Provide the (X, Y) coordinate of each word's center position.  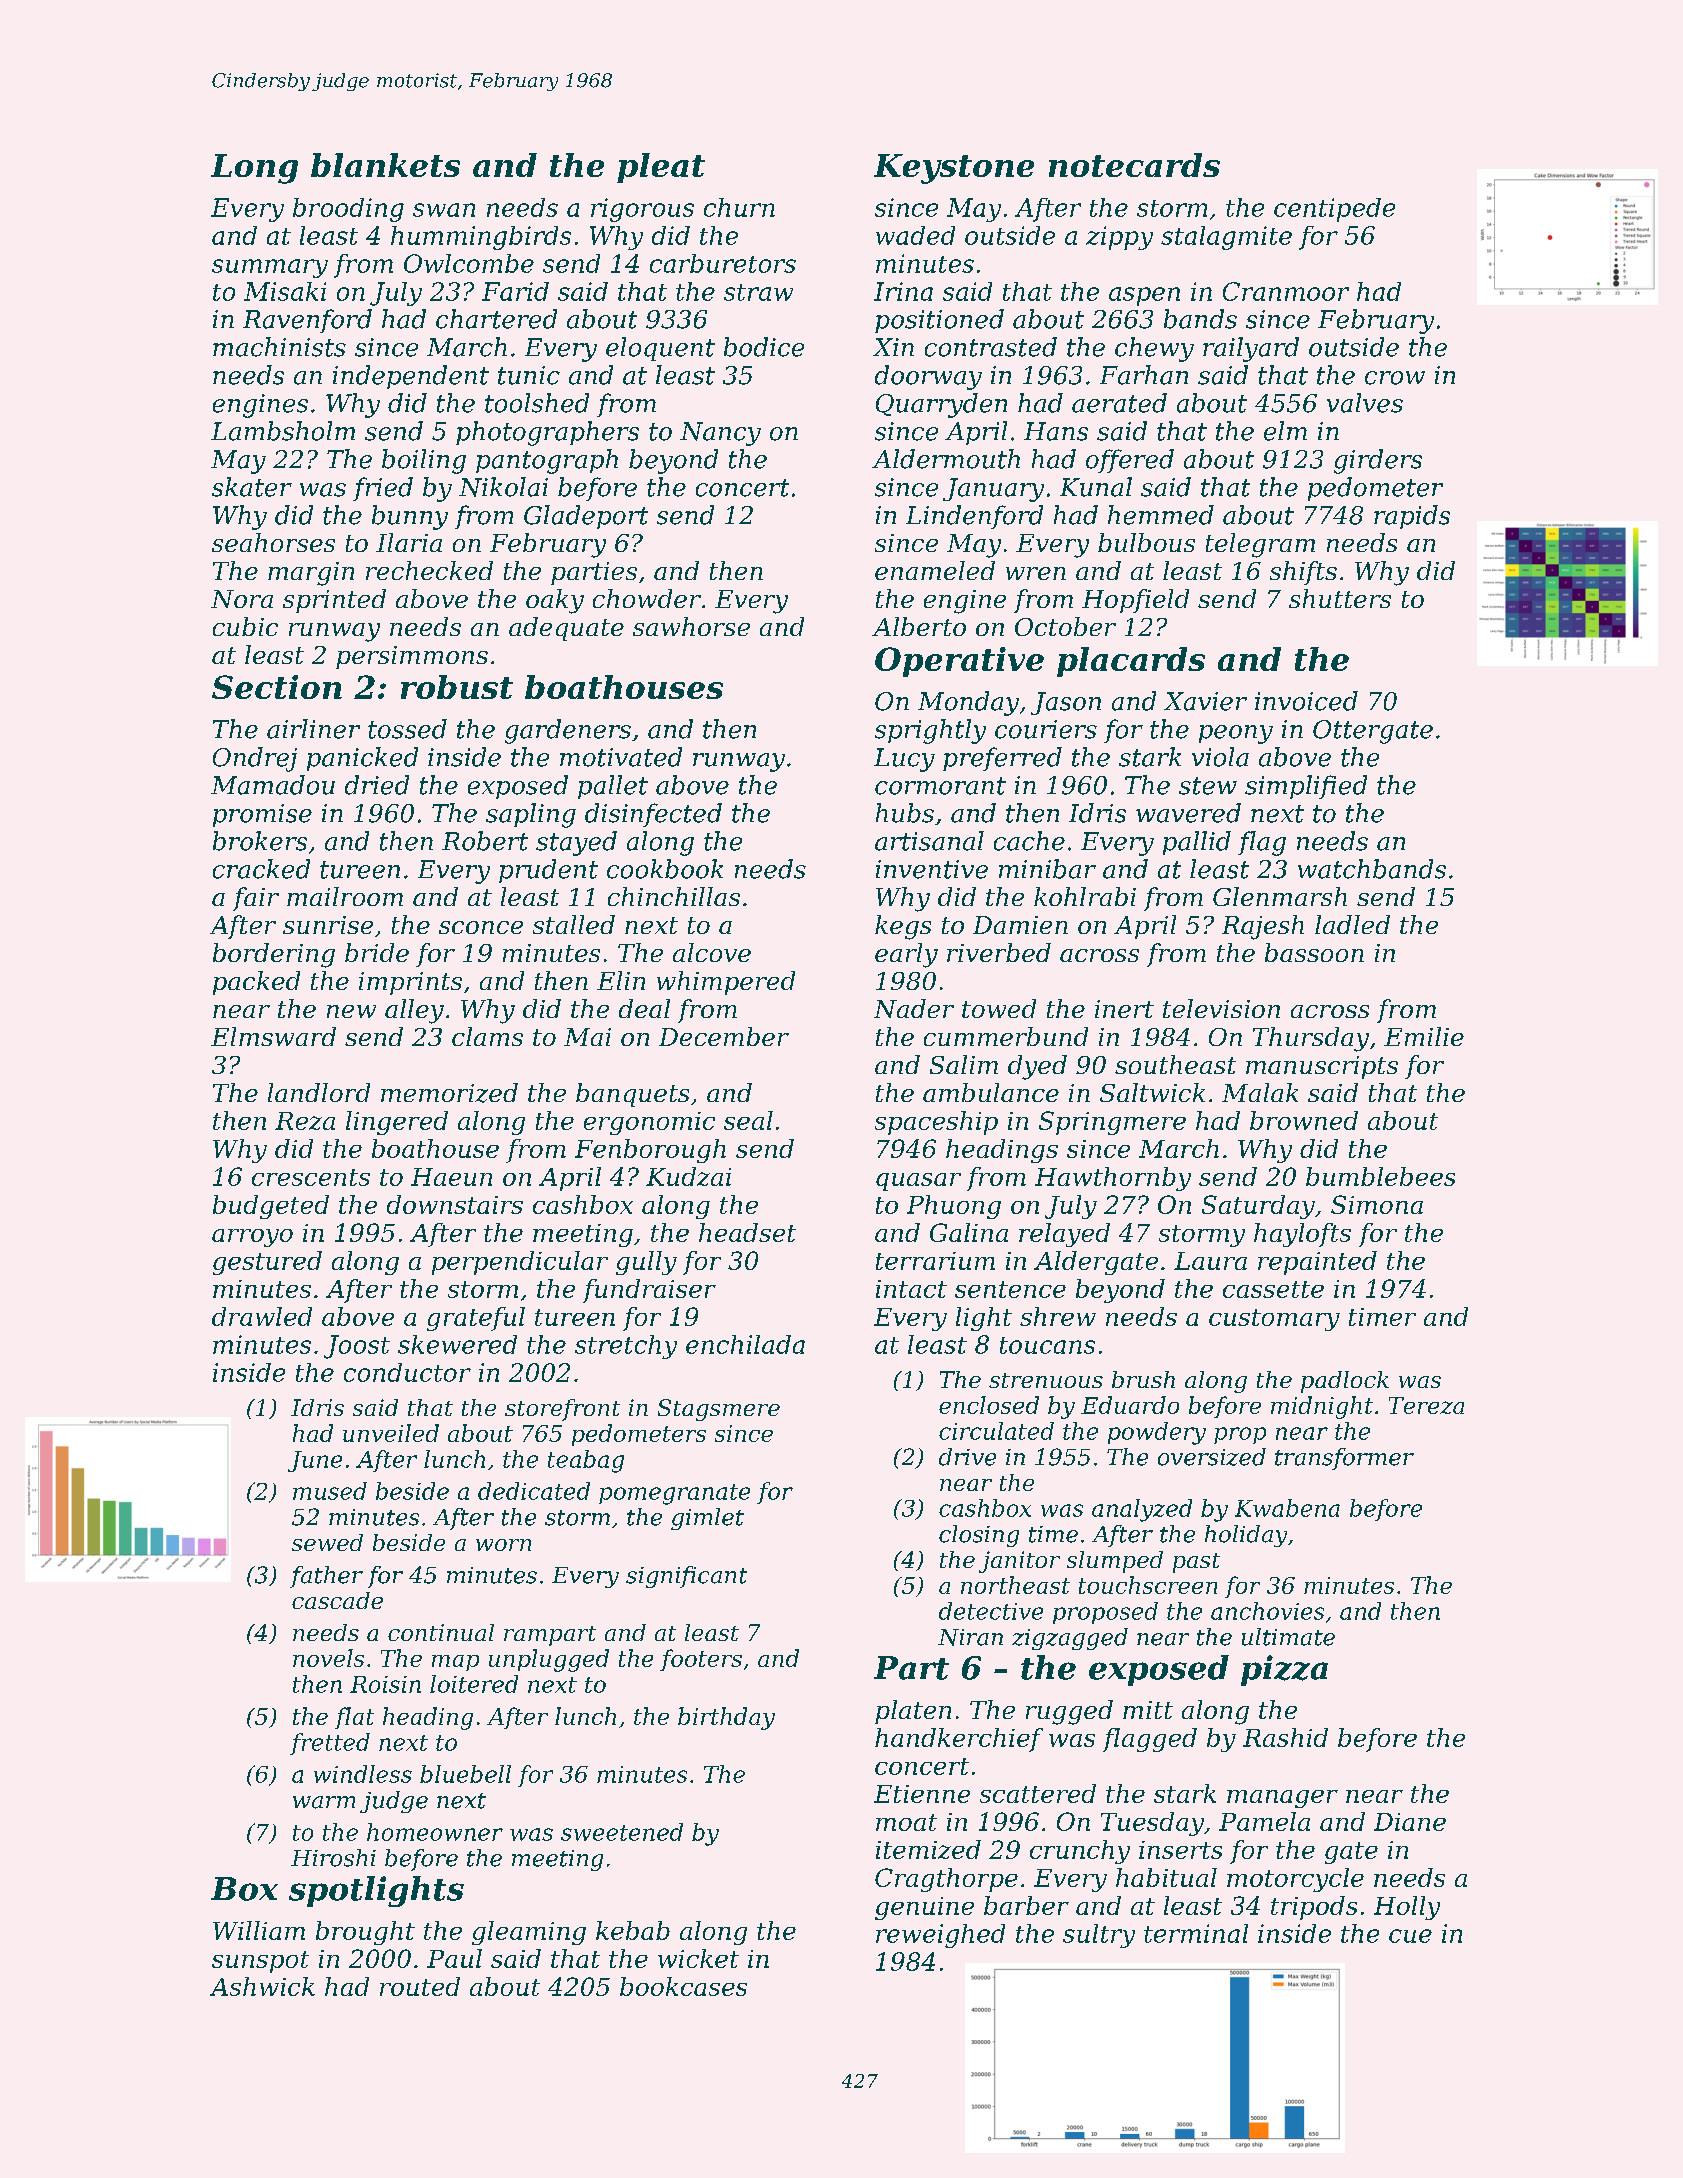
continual (441, 1632)
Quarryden (941, 405)
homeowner (435, 1832)
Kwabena (1287, 1508)
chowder (647, 598)
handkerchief (959, 1740)
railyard (1251, 349)
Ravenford (307, 321)
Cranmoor (1286, 291)
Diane (1410, 1822)
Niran (970, 1637)
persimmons (412, 657)
